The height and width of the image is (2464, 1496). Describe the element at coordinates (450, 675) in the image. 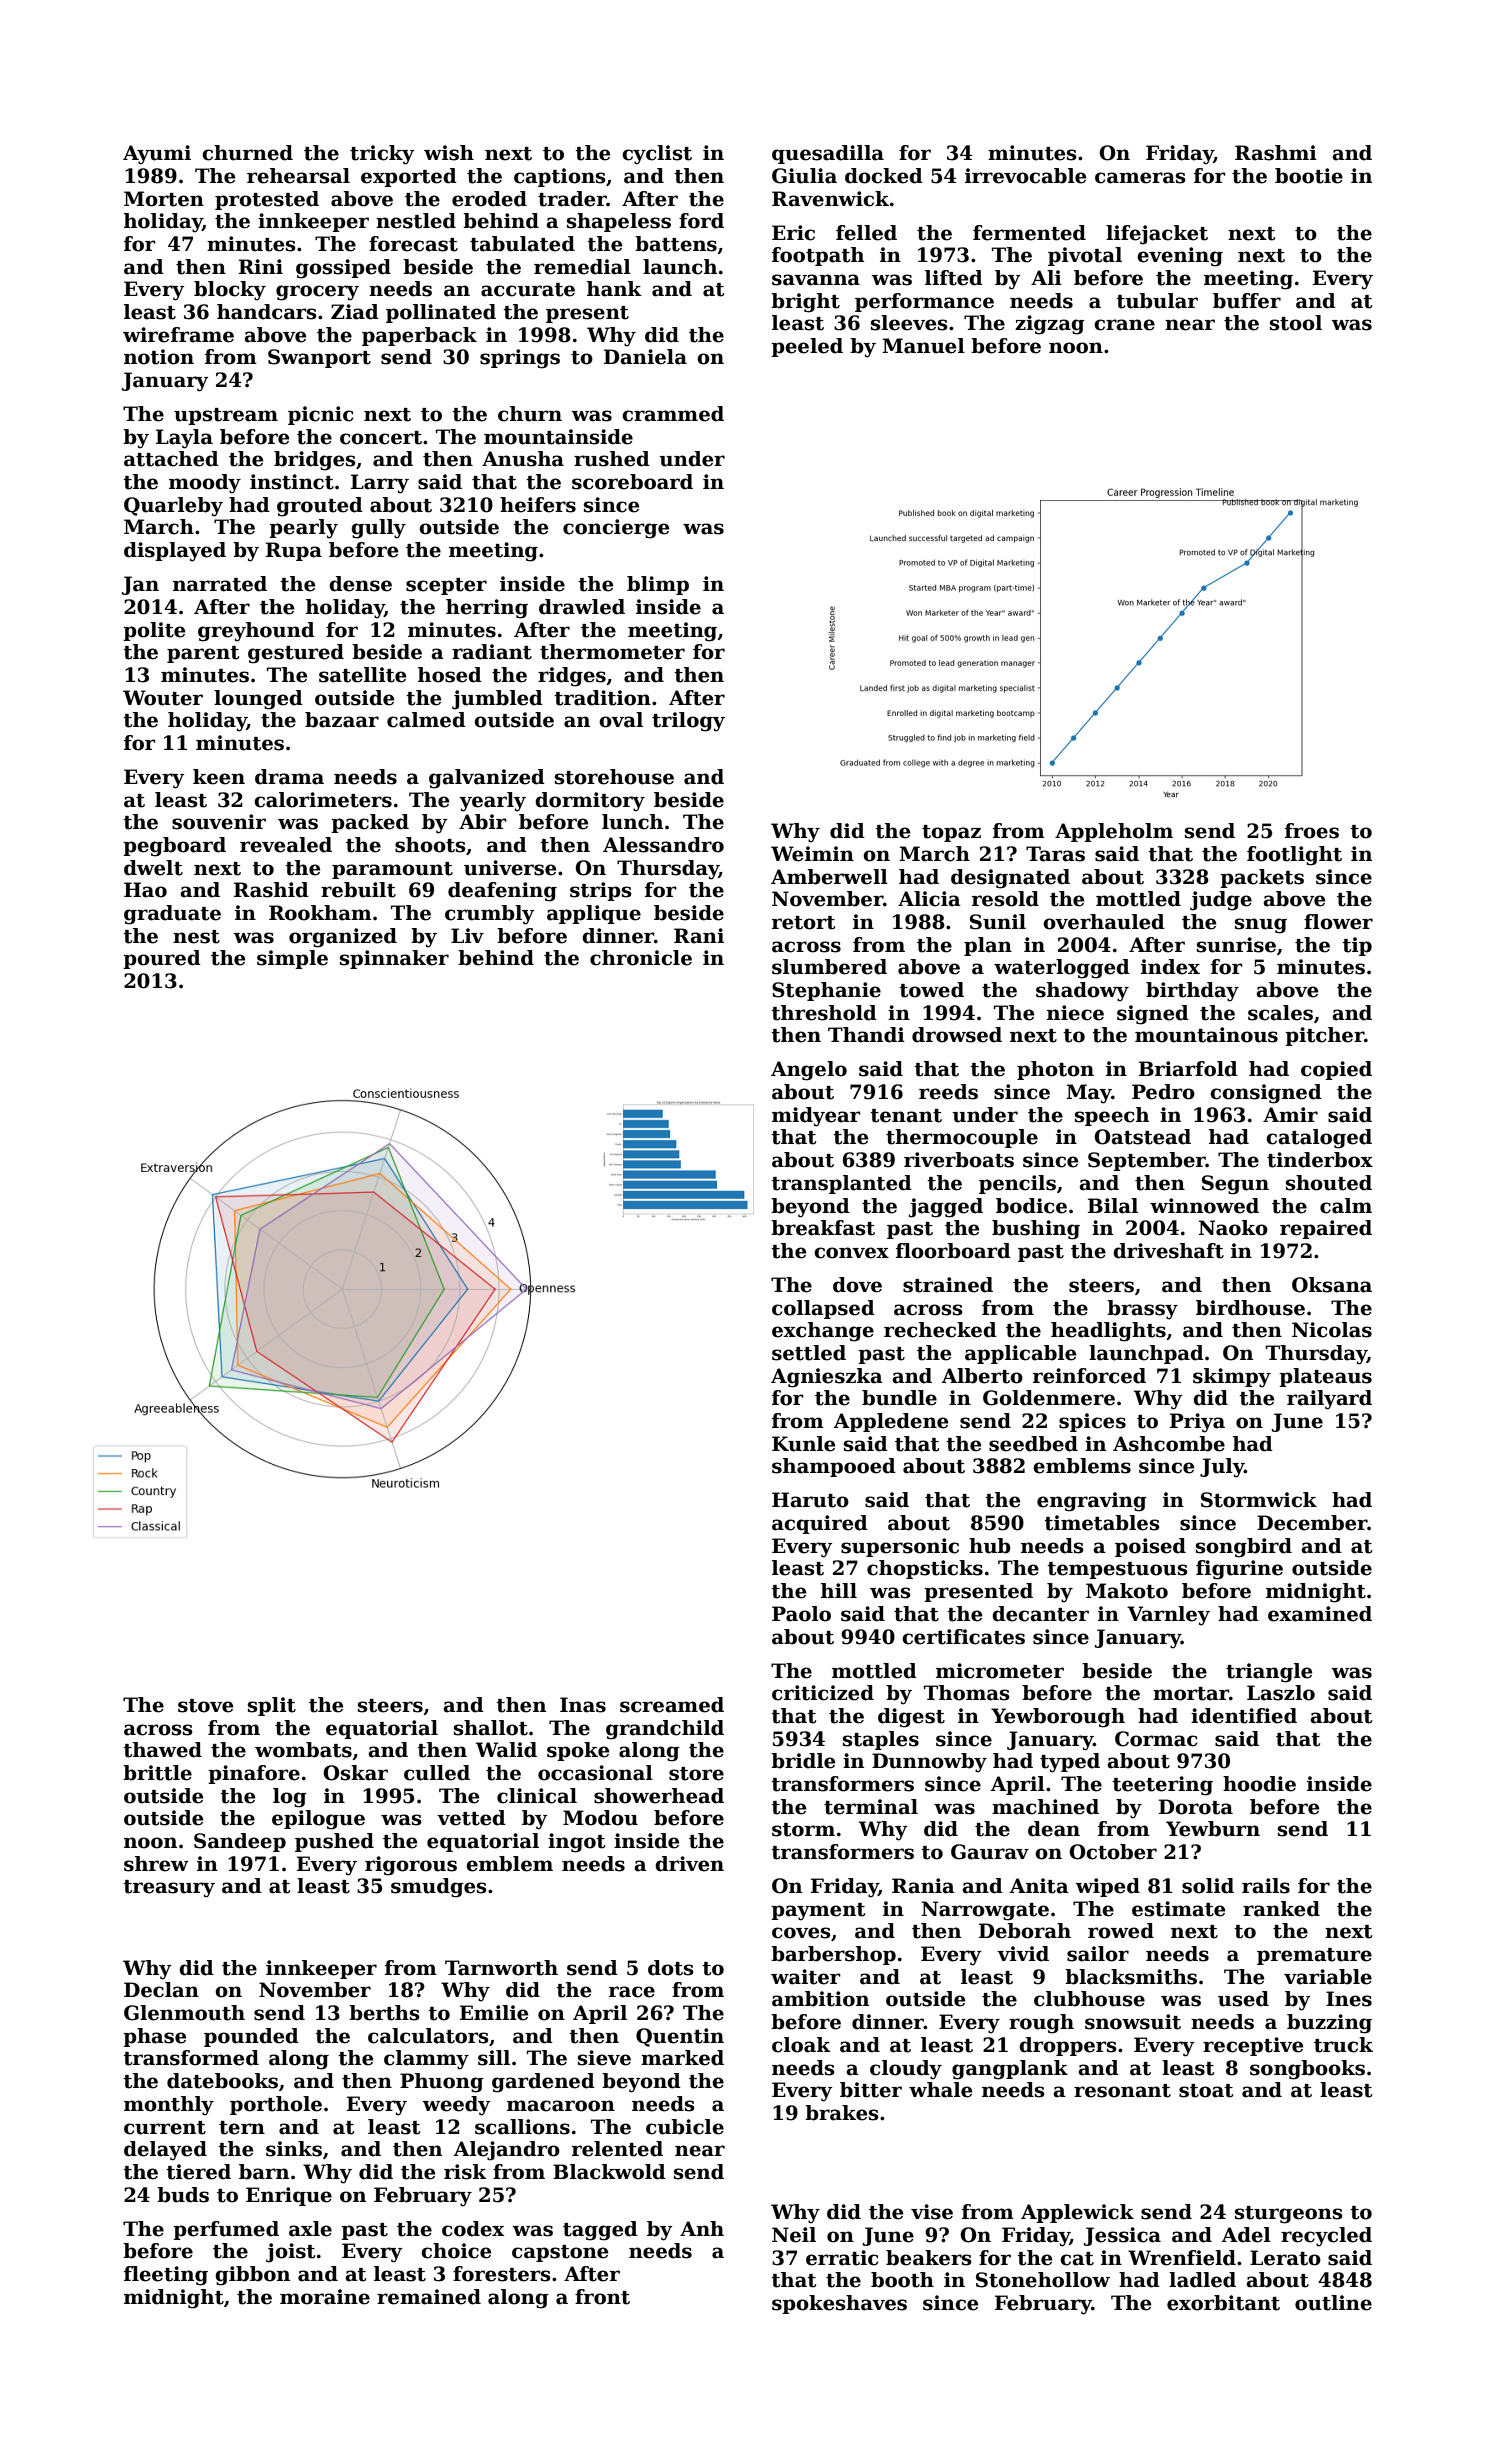

I see `hosed` at that location.
